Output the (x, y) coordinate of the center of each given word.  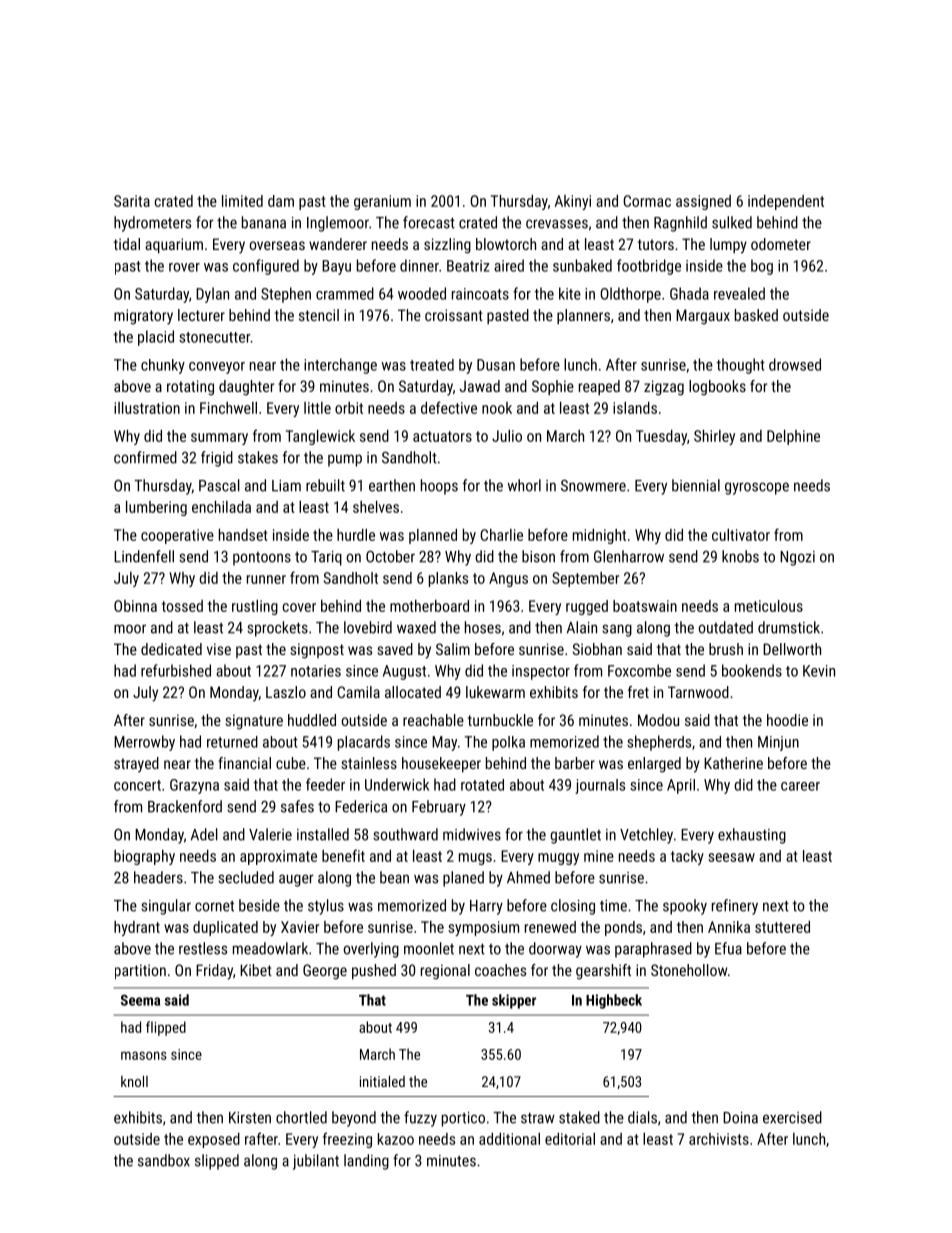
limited (242, 201)
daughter (246, 388)
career (800, 786)
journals (600, 786)
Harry (486, 907)
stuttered (782, 927)
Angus (508, 579)
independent (786, 202)
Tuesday (661, 437)
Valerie (270, 834)
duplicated (225, 928)
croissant (454, 315)
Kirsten (250, 1118)
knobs (740, 556)
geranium (382, 202)
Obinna (135, 606)
